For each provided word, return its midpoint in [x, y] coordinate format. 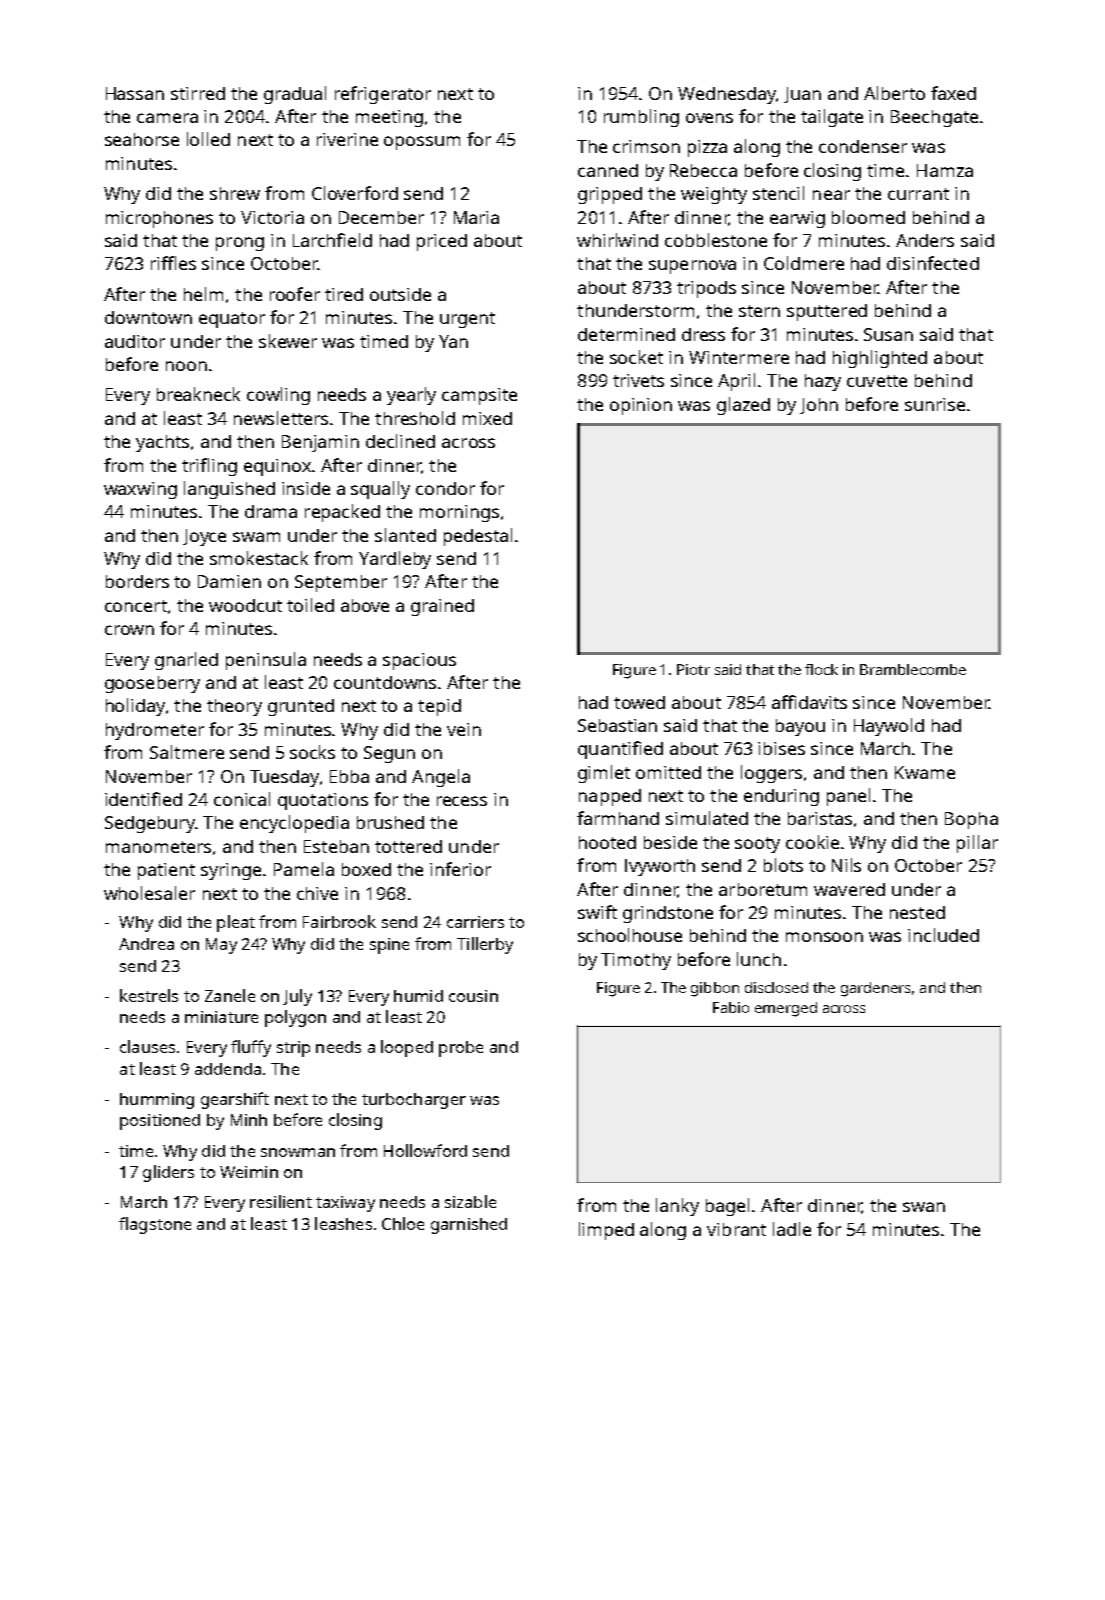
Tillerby [485, 945]
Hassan [135, 93]
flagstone [155, 1225]
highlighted [880, 359]
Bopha [971, 820]
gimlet [604, 774]
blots [783, 865]
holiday [135, 707]
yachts [162, 443]
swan [924, 1207]
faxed [953, 93]
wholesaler [149, 893]
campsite [479, 396]
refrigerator [383, 95]
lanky [677, 1207]
